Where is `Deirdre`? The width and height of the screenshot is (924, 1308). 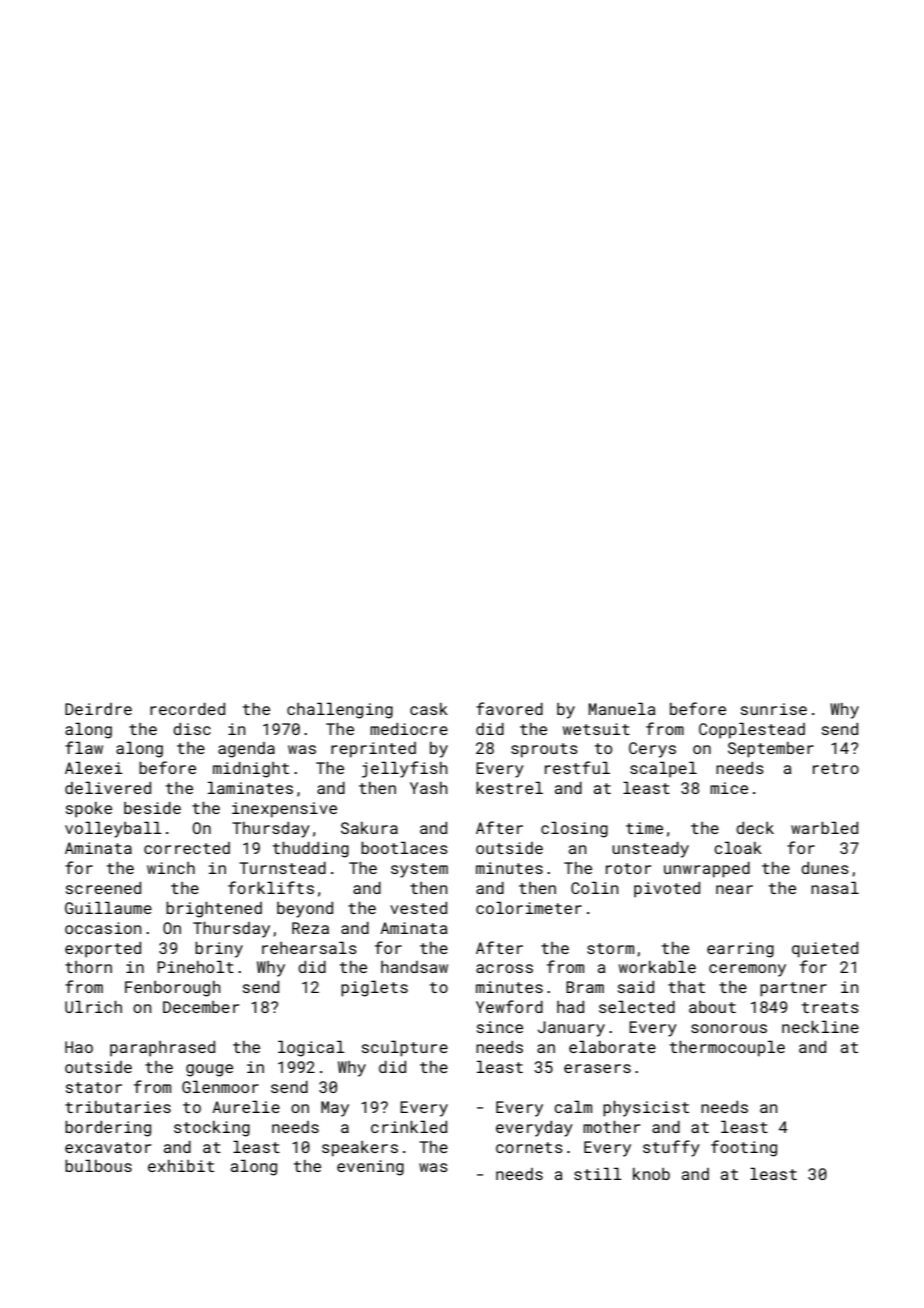
Deirdre is located at coordinates (98, 709).
